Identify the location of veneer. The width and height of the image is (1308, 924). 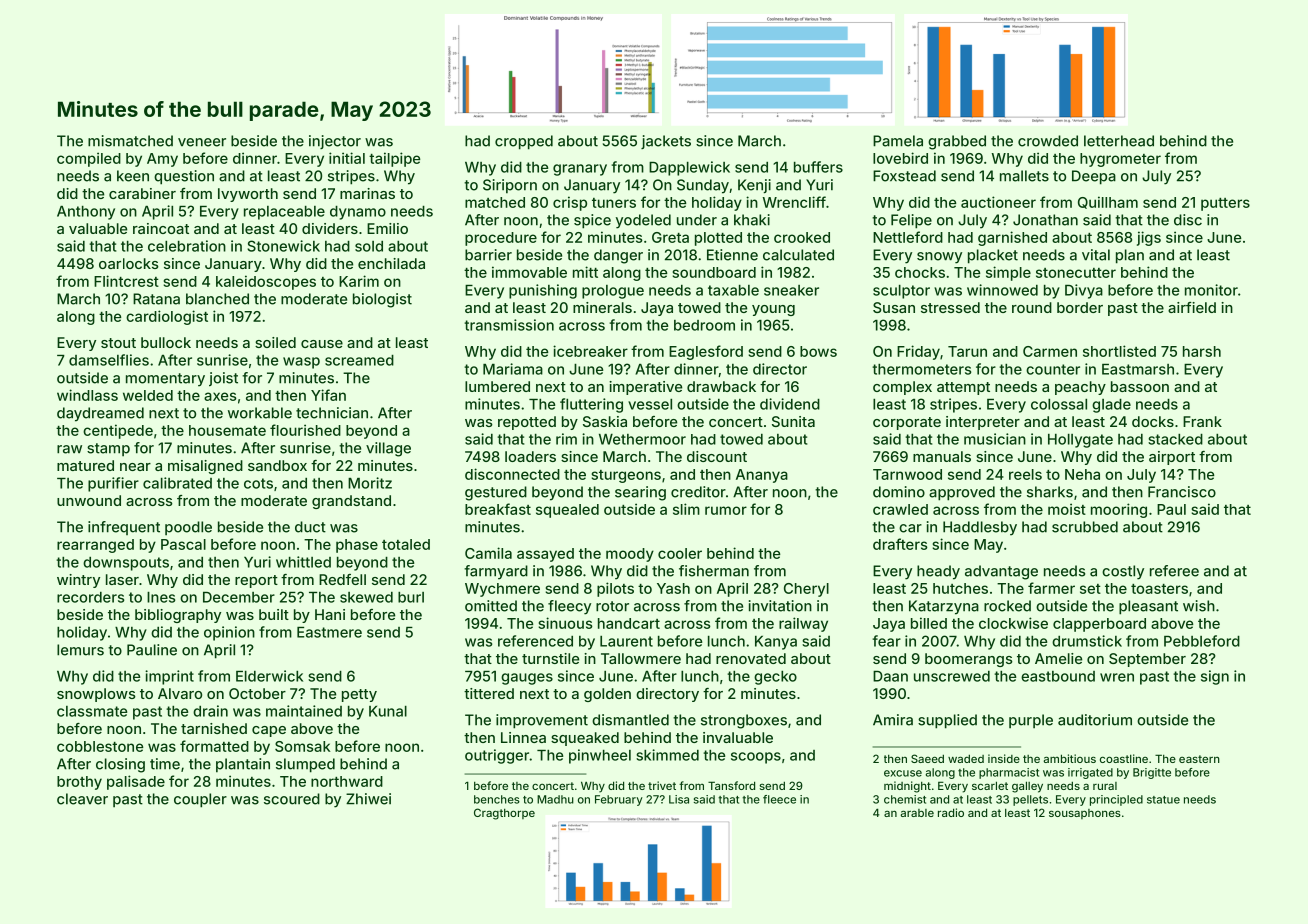
(202, 142).
